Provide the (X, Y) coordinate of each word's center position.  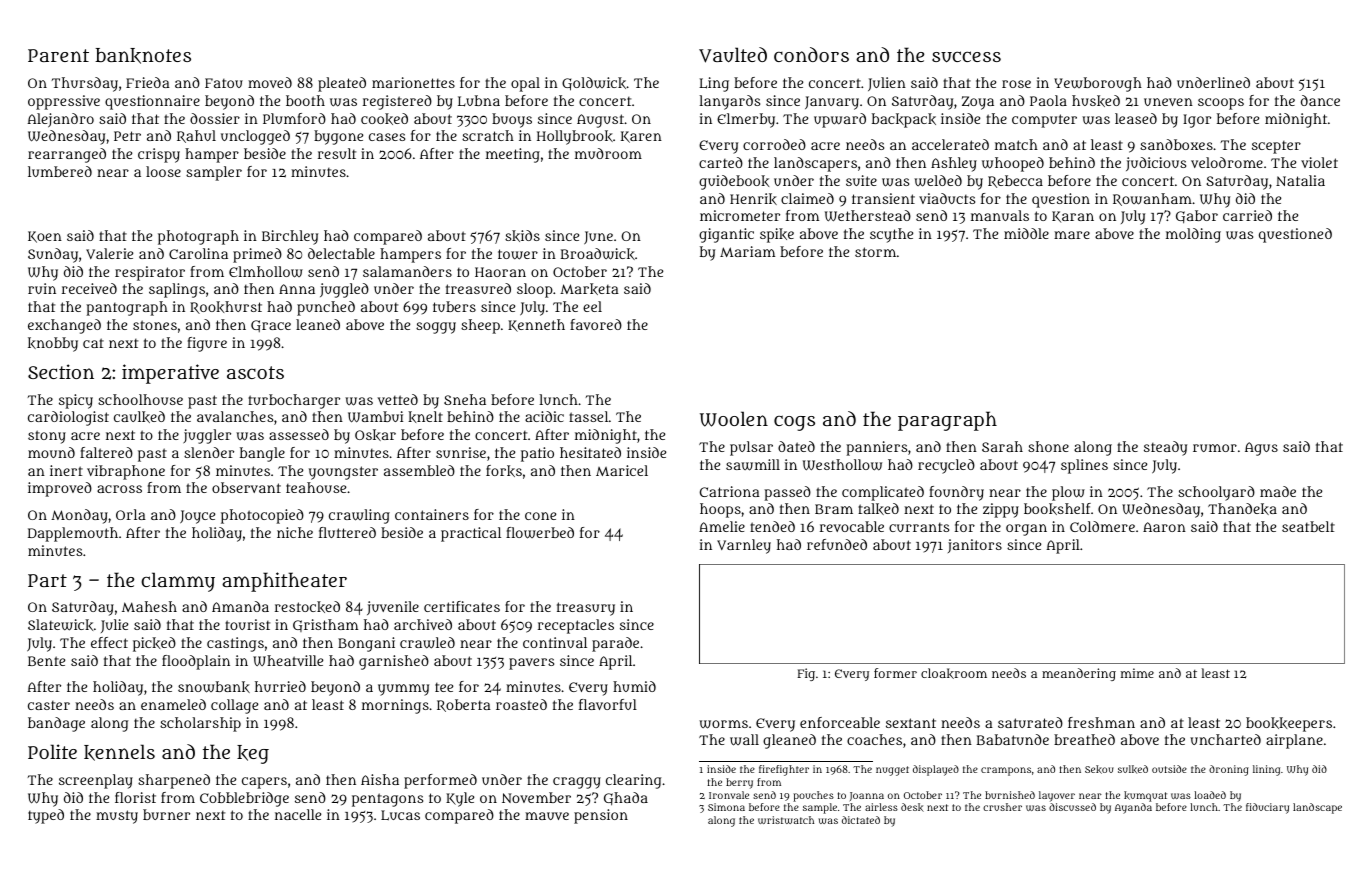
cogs (794, 423)
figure (207, 344)
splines (1084, 466)
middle (1026, 233)
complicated (883, 493)
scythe (891, 235)
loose (163, 171)
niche (295, 532)
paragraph (947, 421)
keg (253, 754)
